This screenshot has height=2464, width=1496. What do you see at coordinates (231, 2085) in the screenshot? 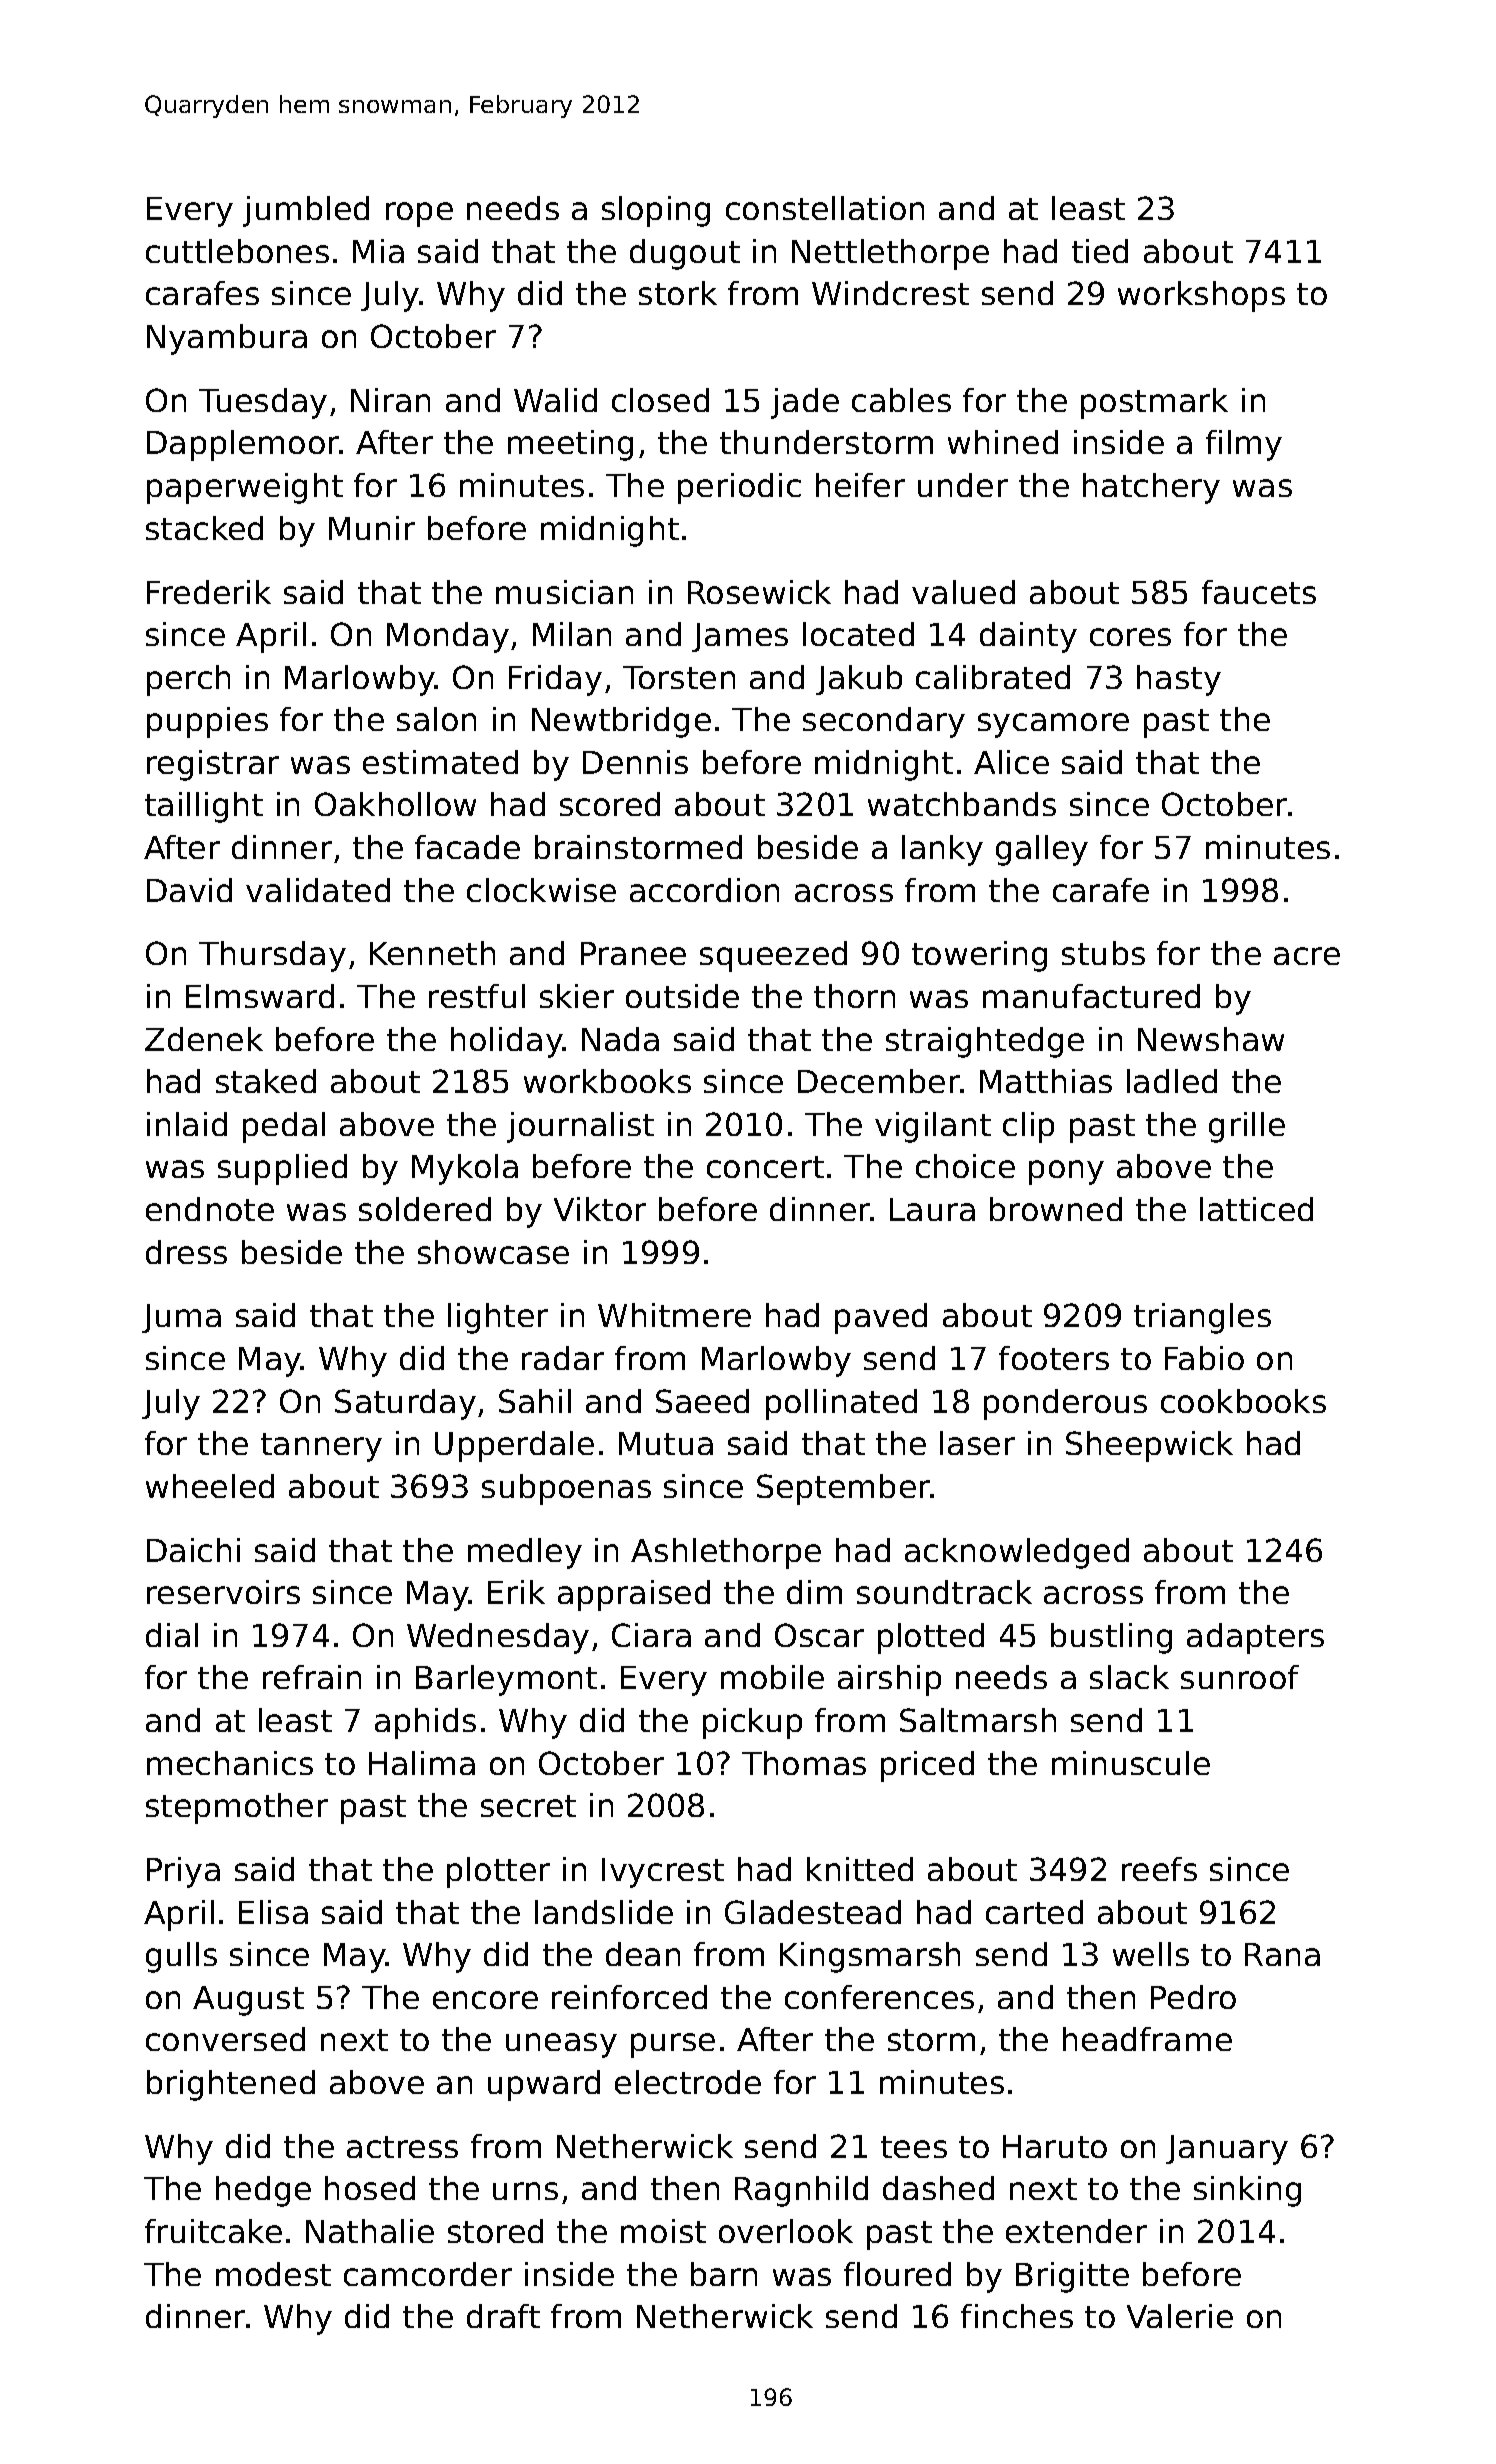
I see `brightened` at bounding box center [231, 2085].
